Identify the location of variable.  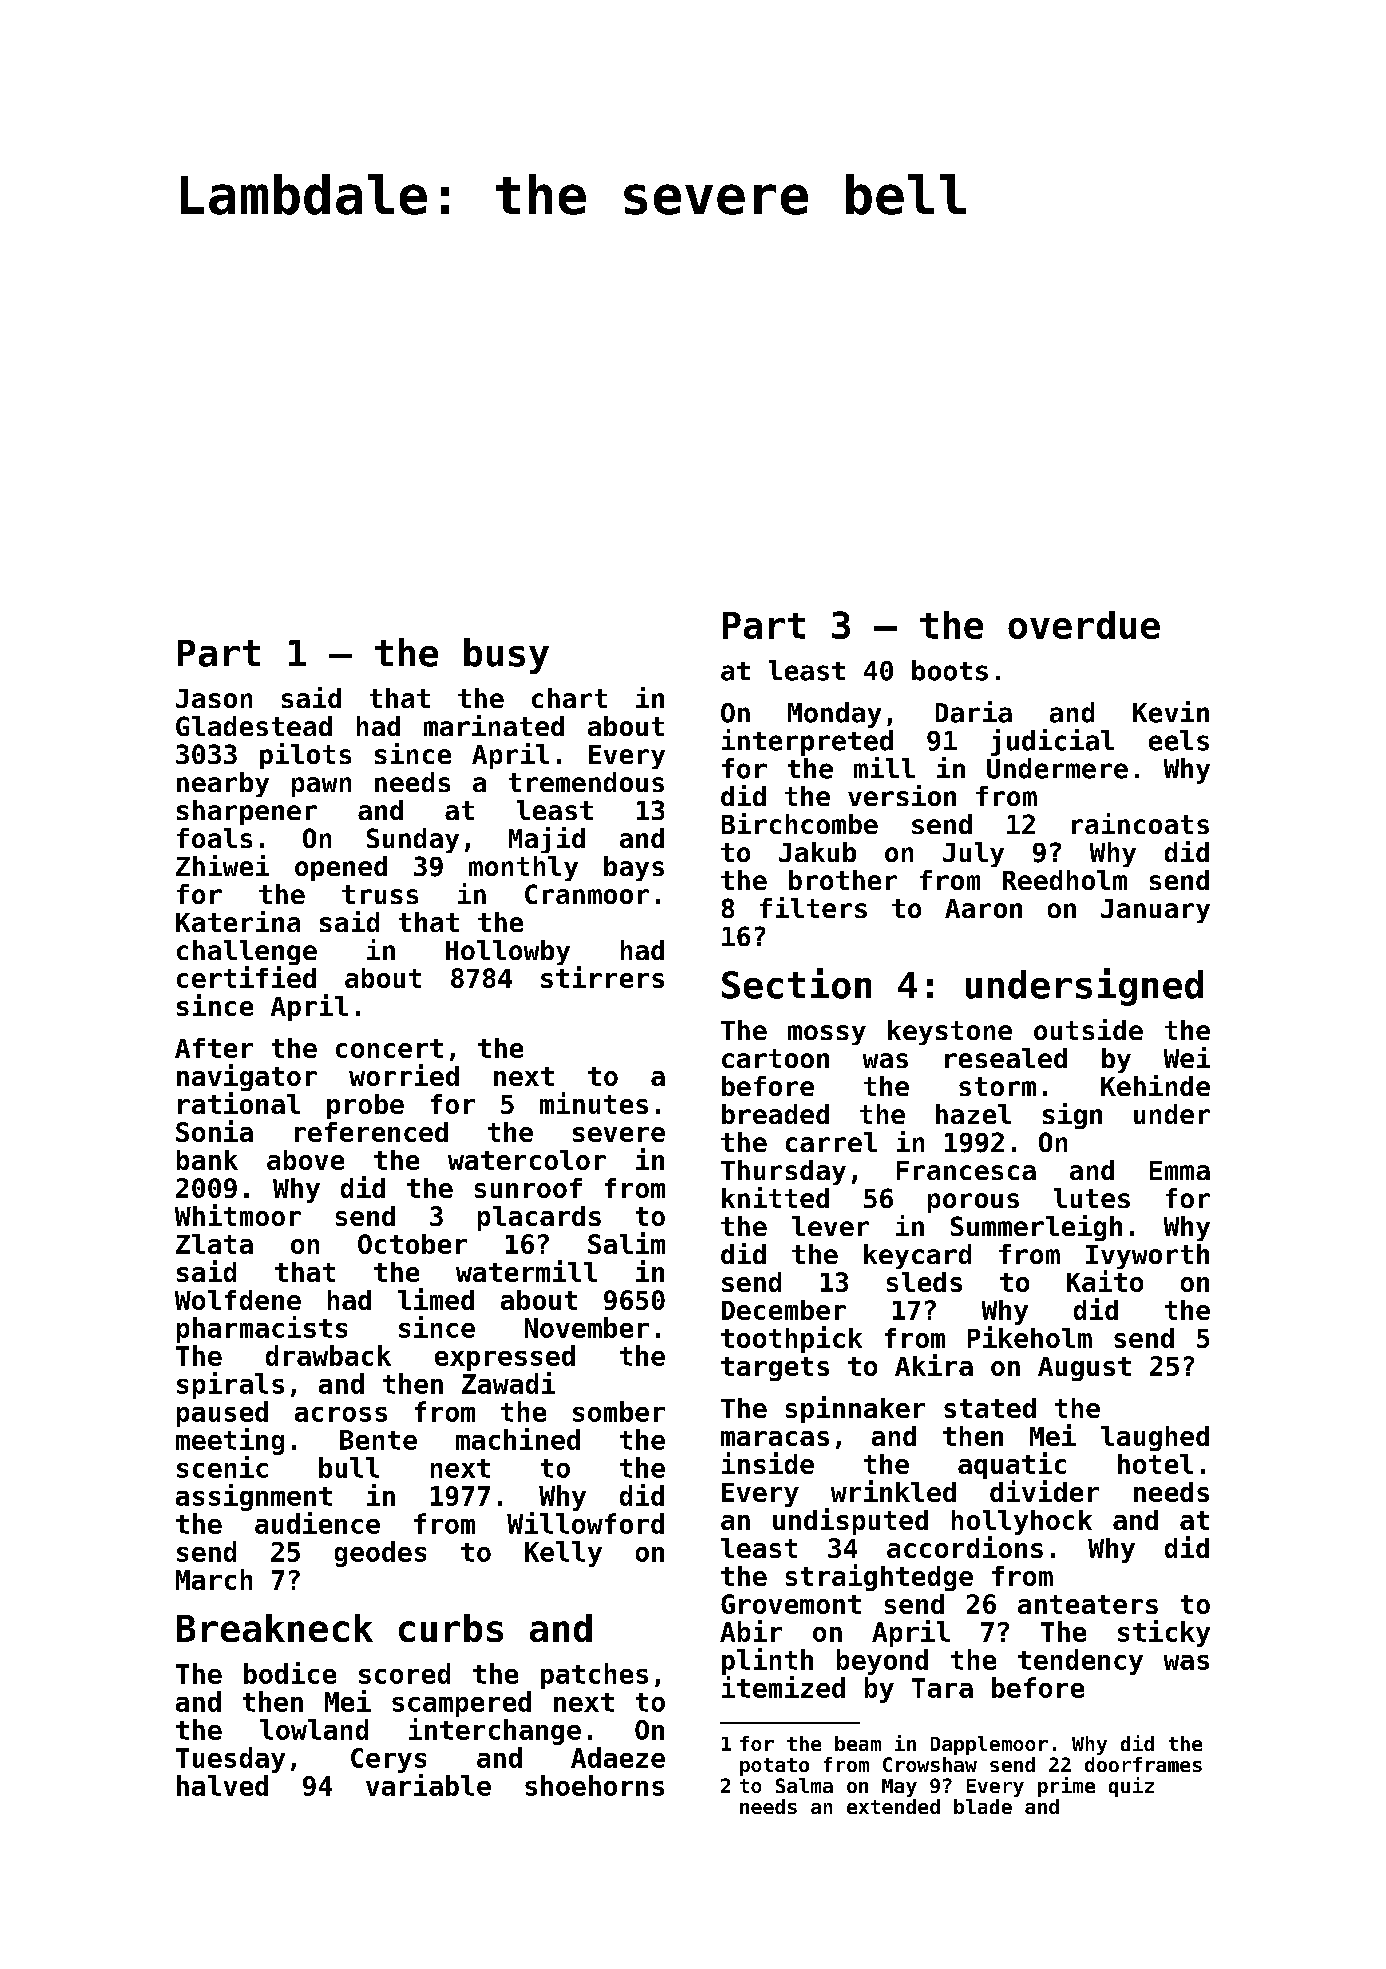
(428, 1785).
